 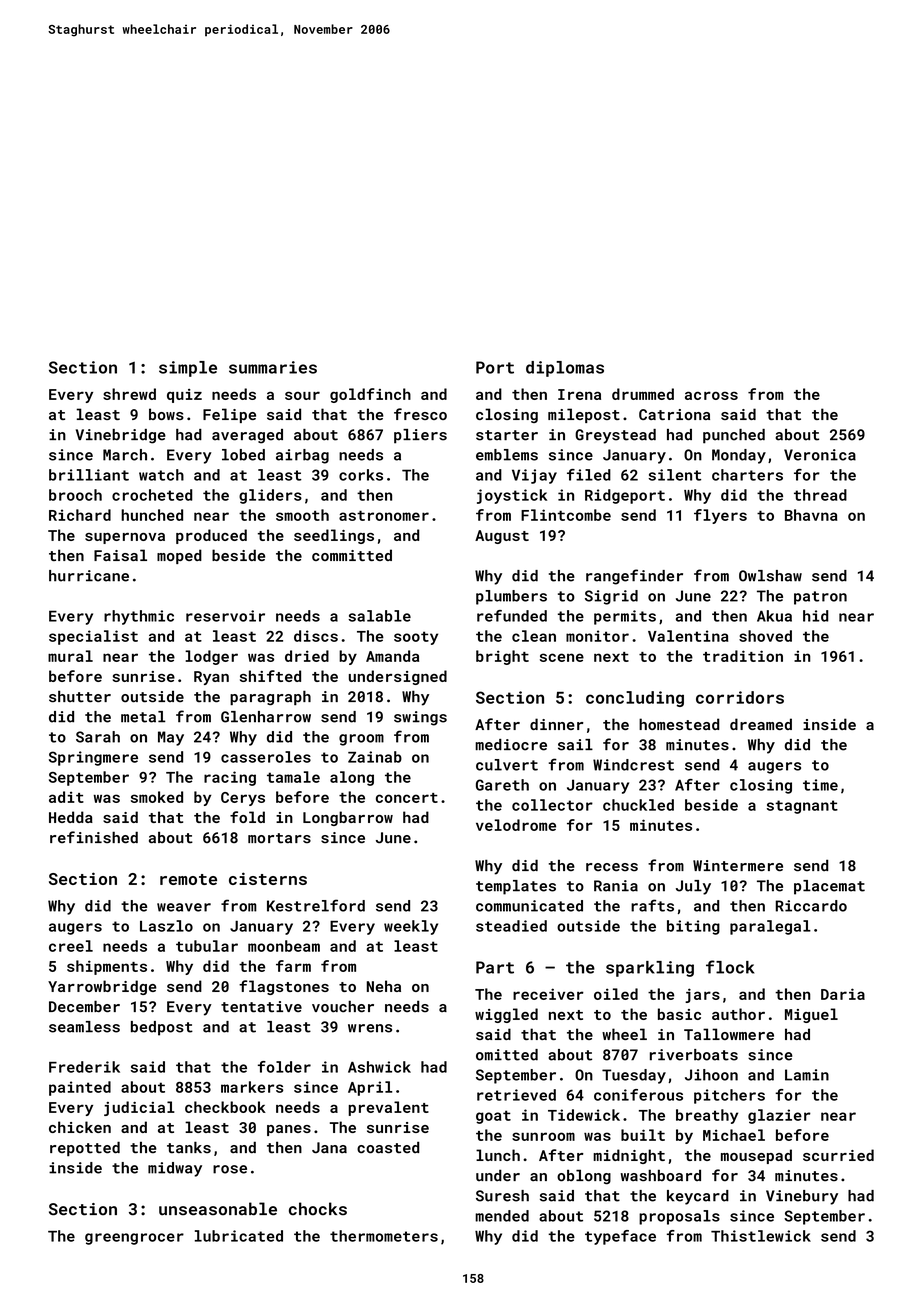 I want to click on creel, so click(x=71, y=946).
